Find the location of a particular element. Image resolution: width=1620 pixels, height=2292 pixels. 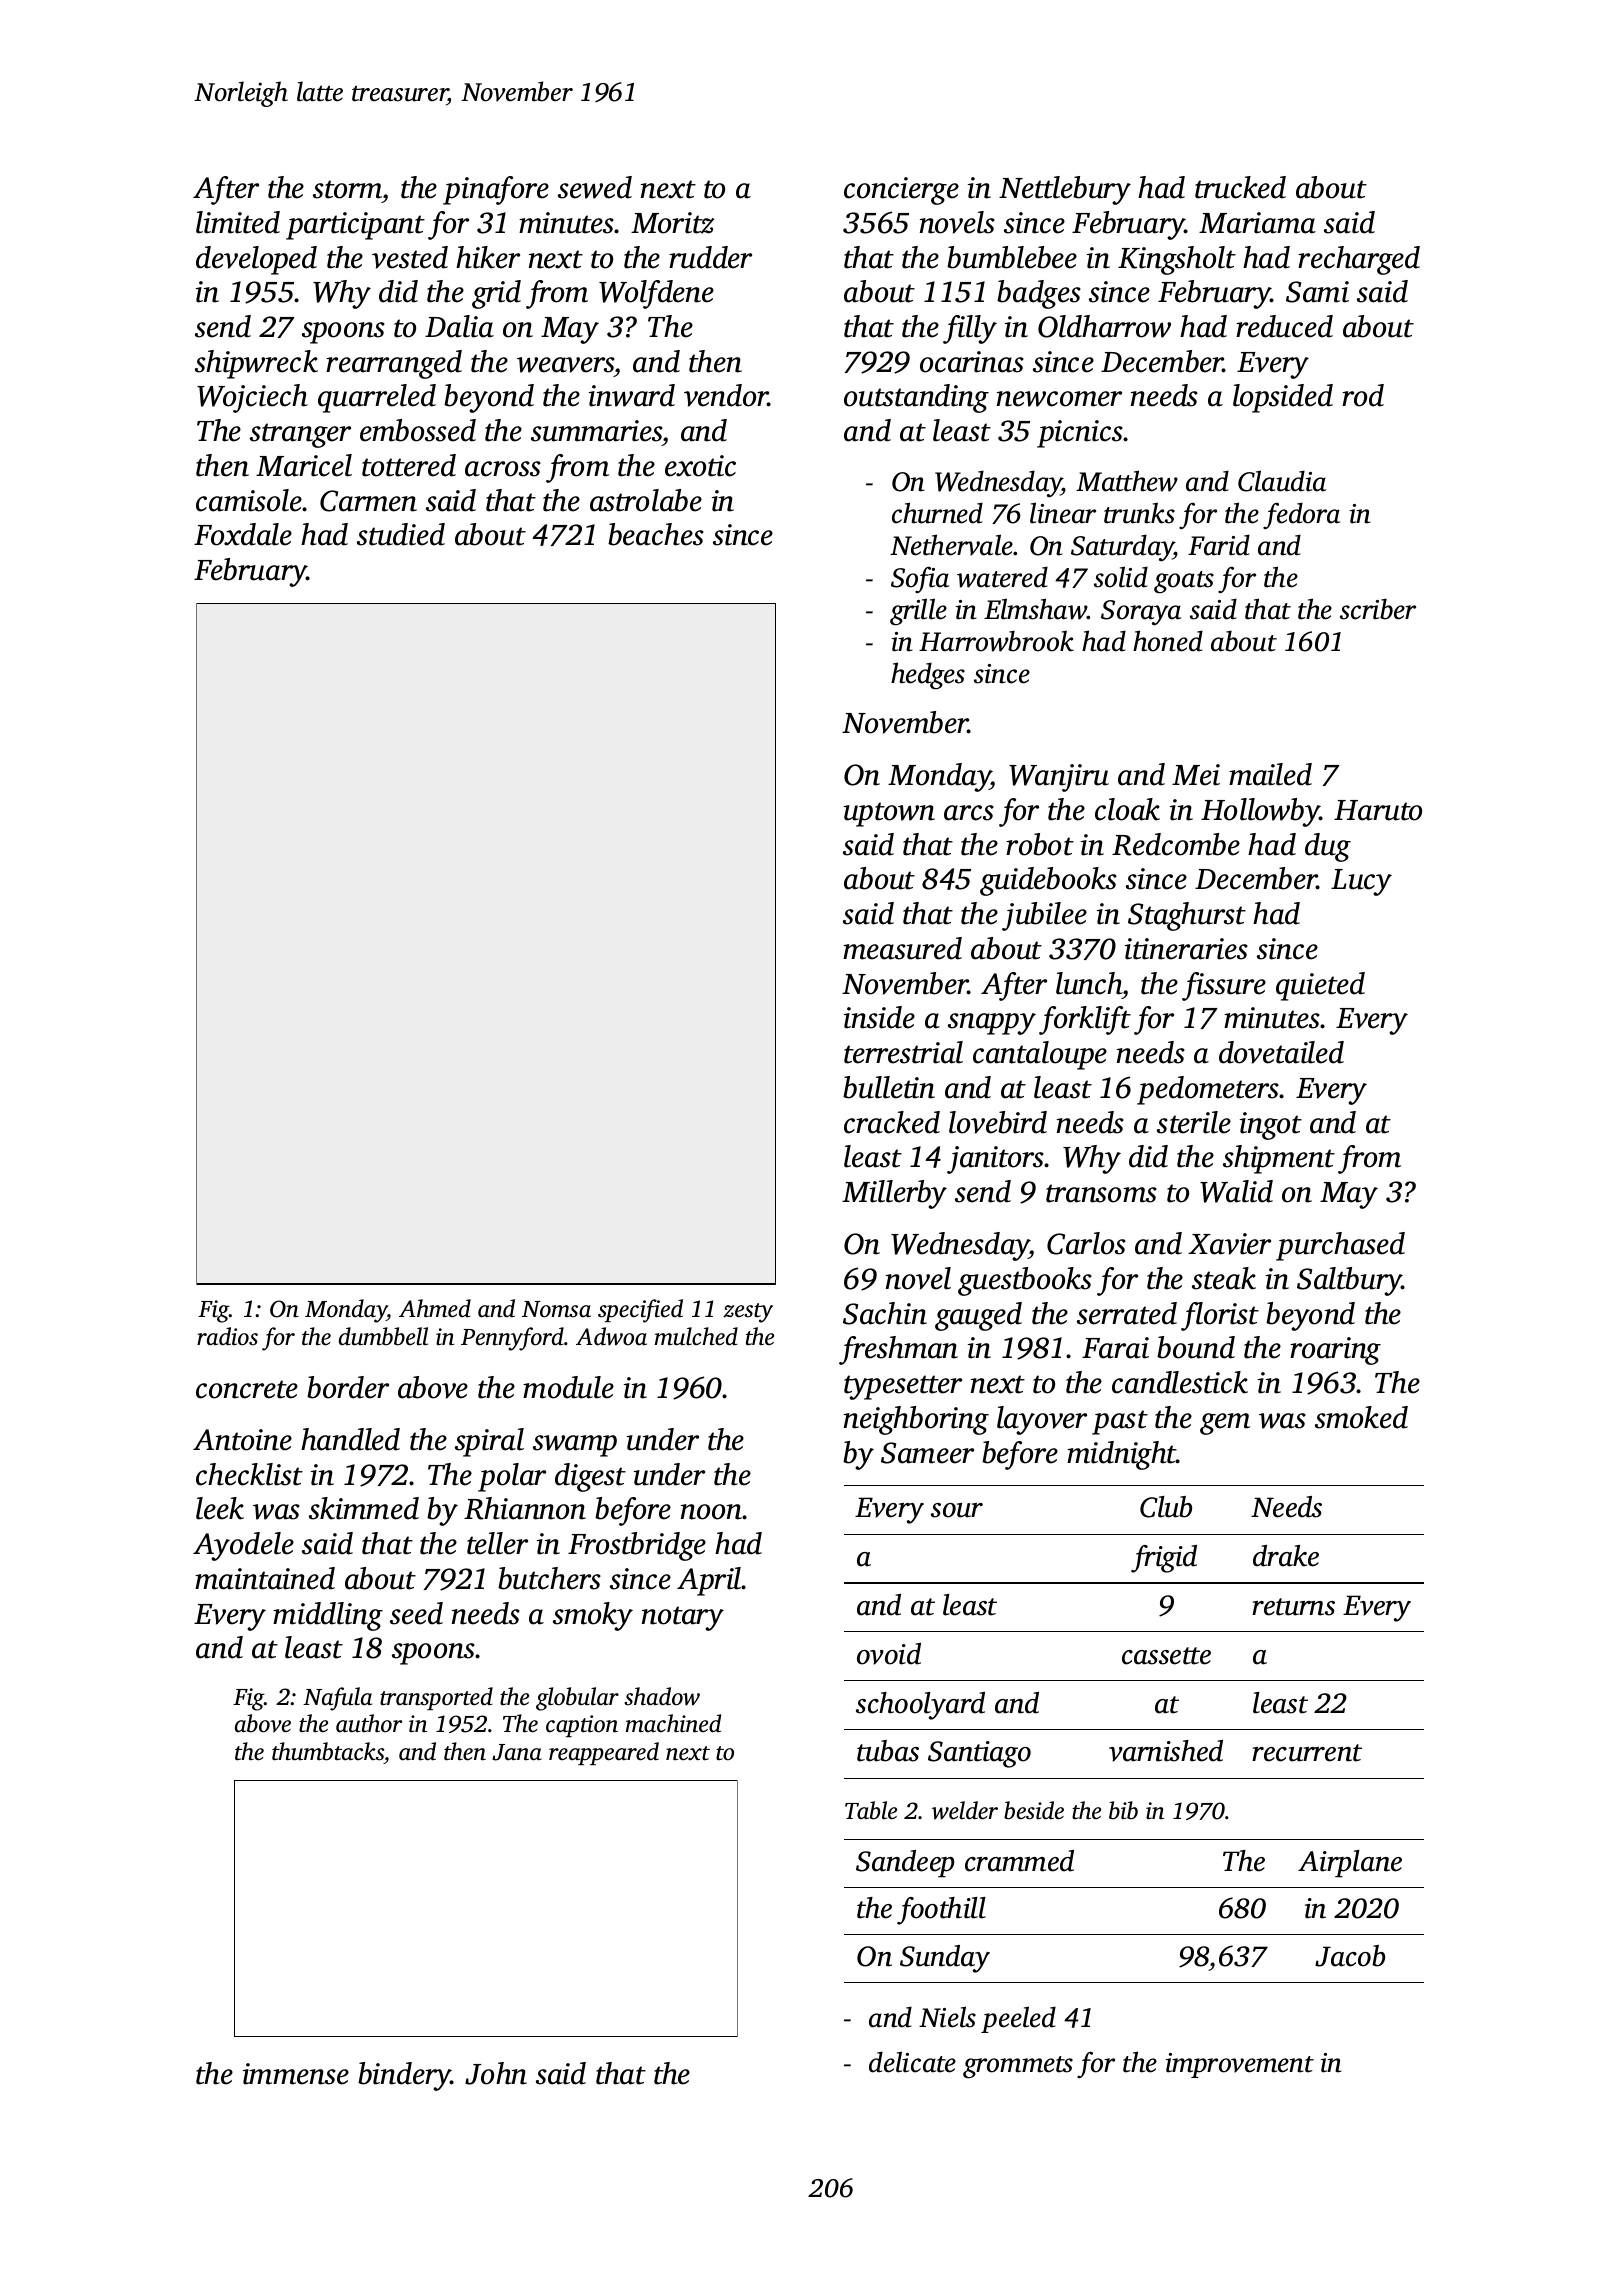

Ayodele is located at coordinates (243, 1546).
